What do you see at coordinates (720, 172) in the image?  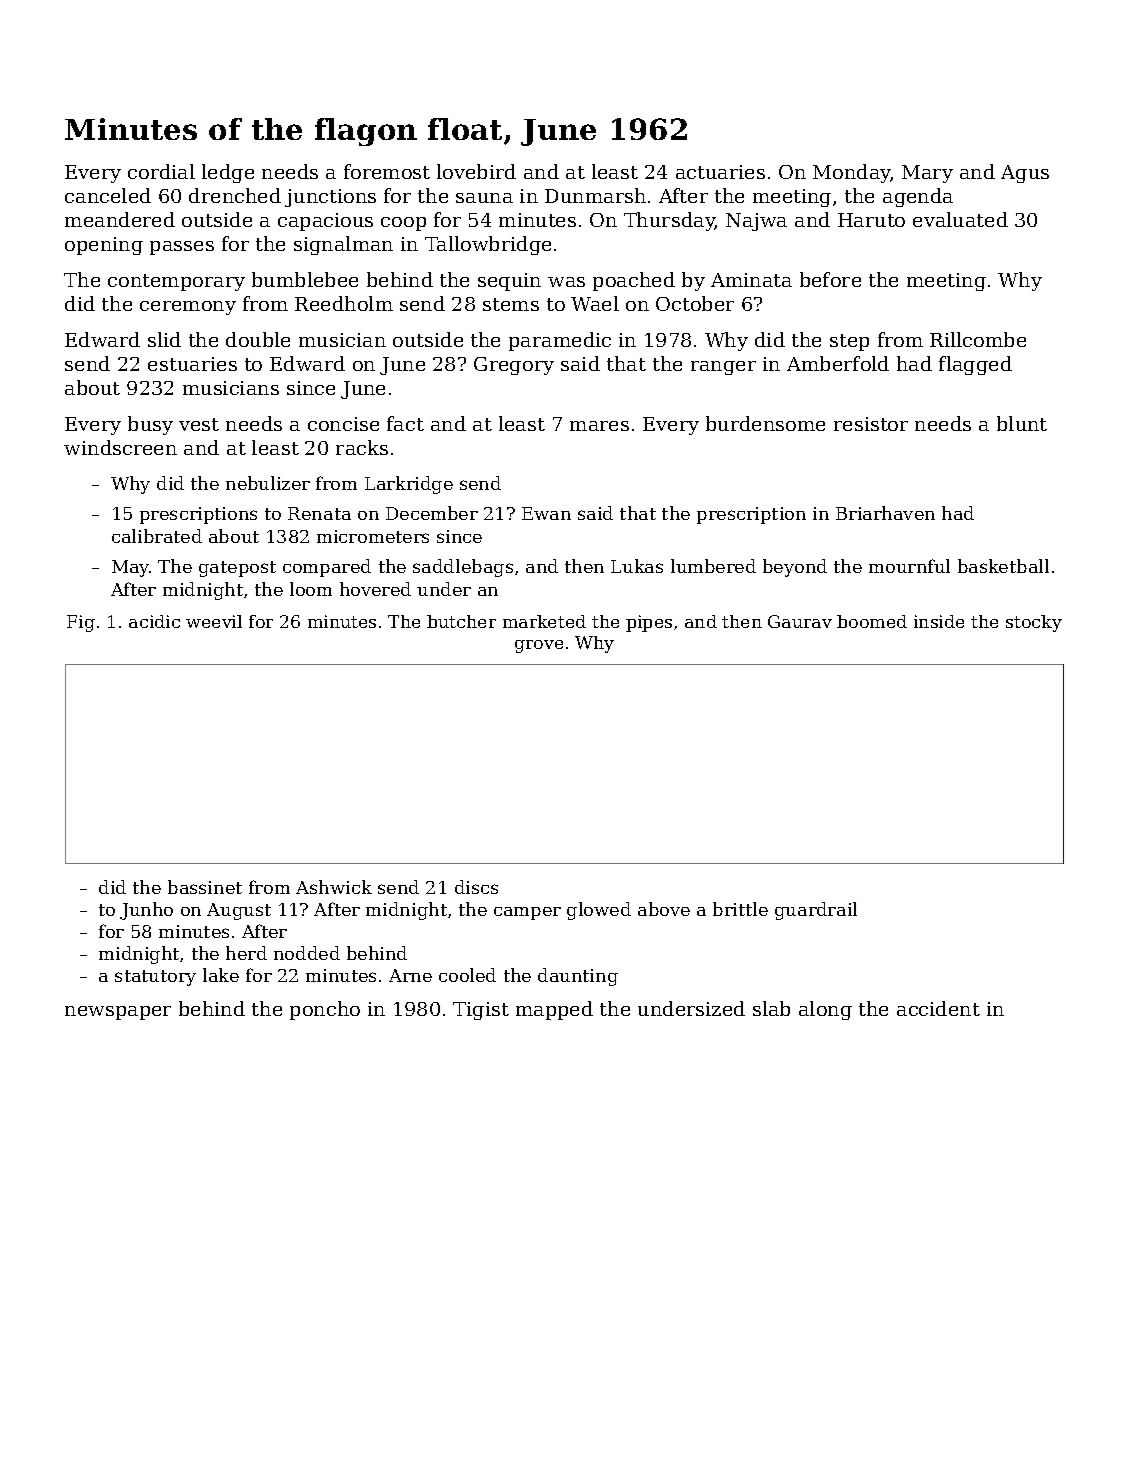 I see `actuaries` at bounding box center [720, 172].
